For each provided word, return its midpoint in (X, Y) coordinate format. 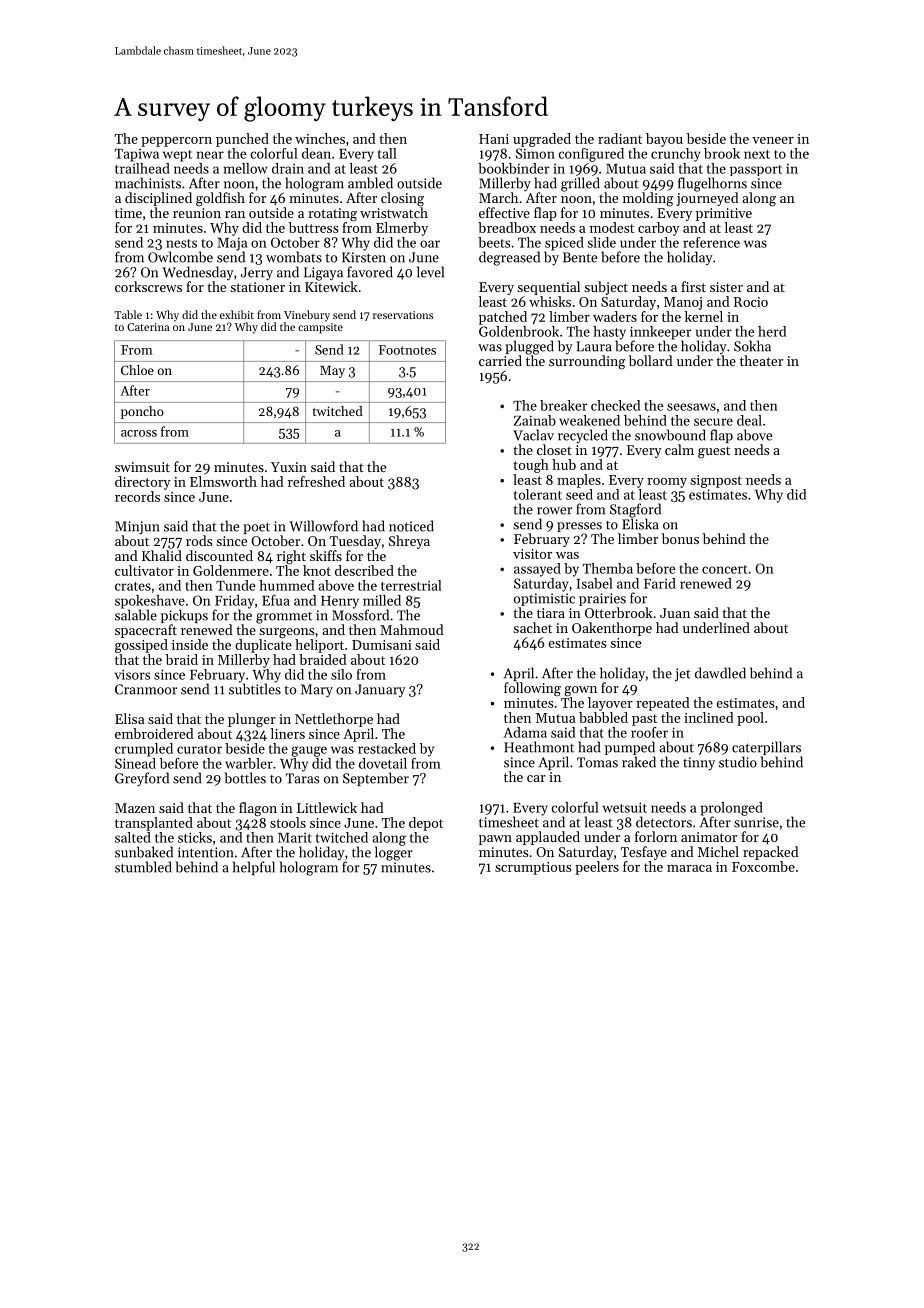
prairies (602, 599)
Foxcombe (763, 866)
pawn (495, 840)
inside (190, 644)
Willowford (323, 526)
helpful (254, 868)
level (430, 272)
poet (256, 528)
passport (756, 170)
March (498, 197)
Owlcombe (180, 257)
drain (288, 168)
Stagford (635, 510)
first (693, 286)
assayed (537, 570)
